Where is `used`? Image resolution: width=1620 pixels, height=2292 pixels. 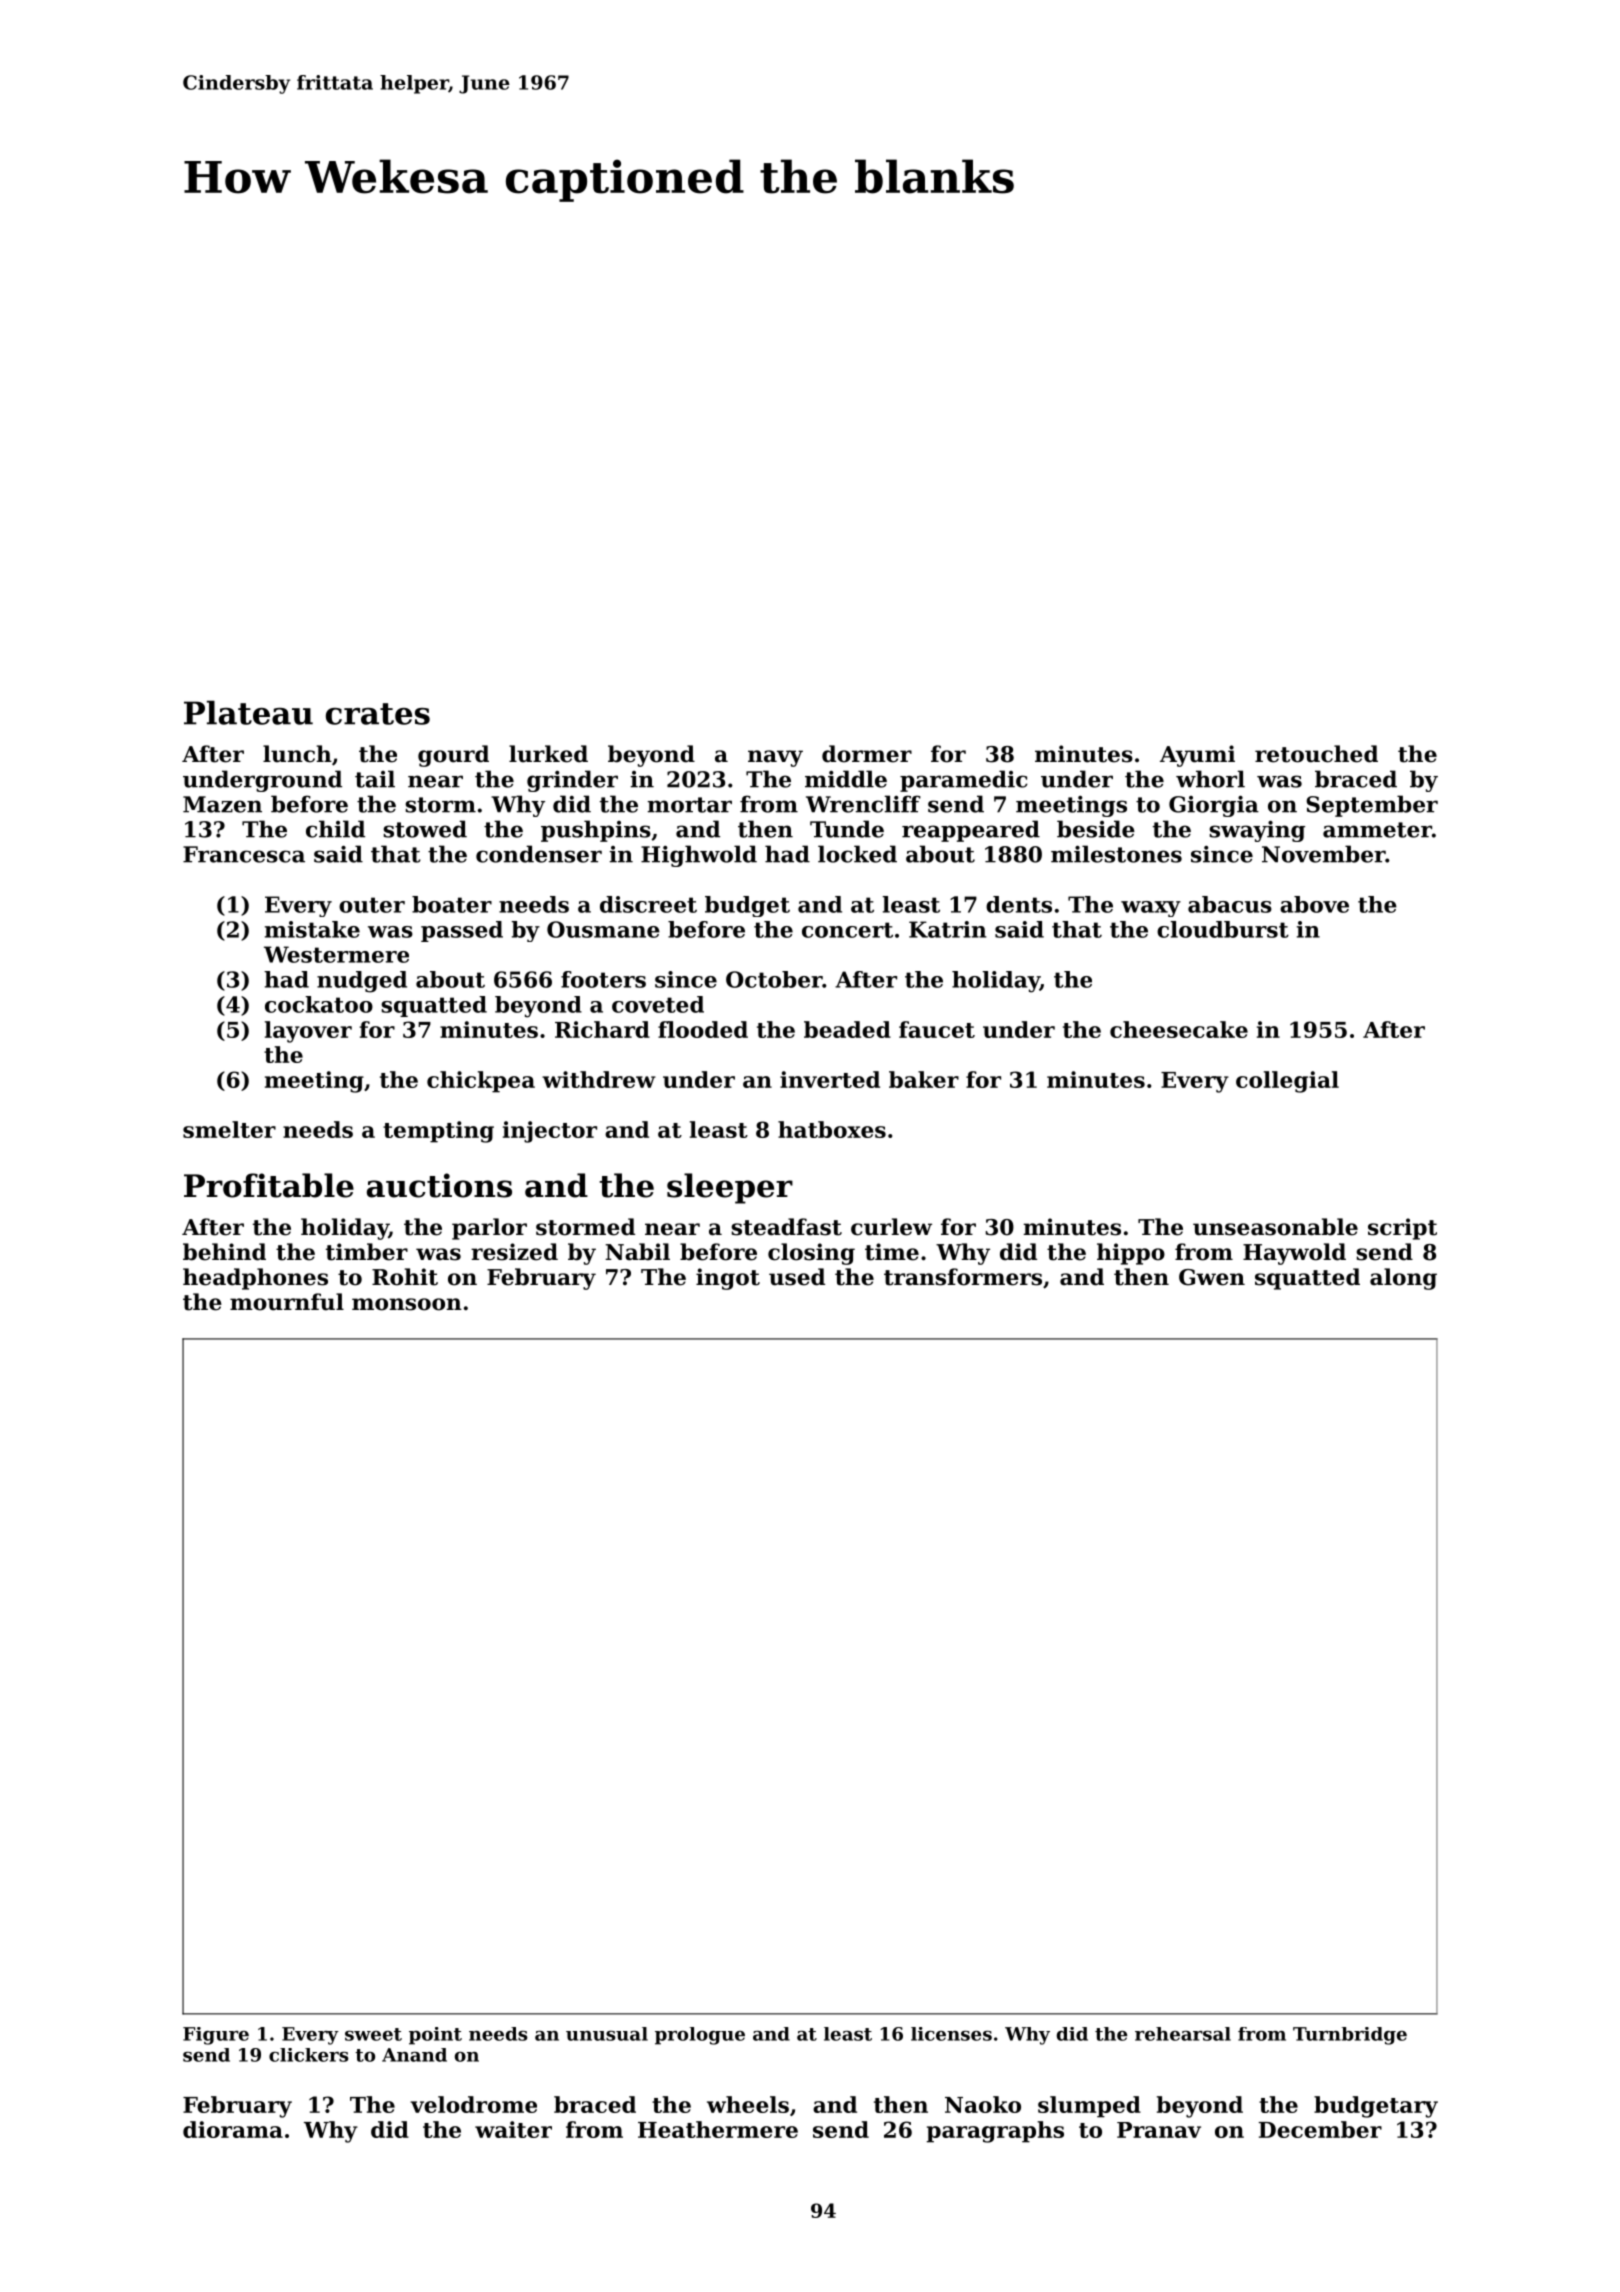 used is located at coordinates (797, 1277).
